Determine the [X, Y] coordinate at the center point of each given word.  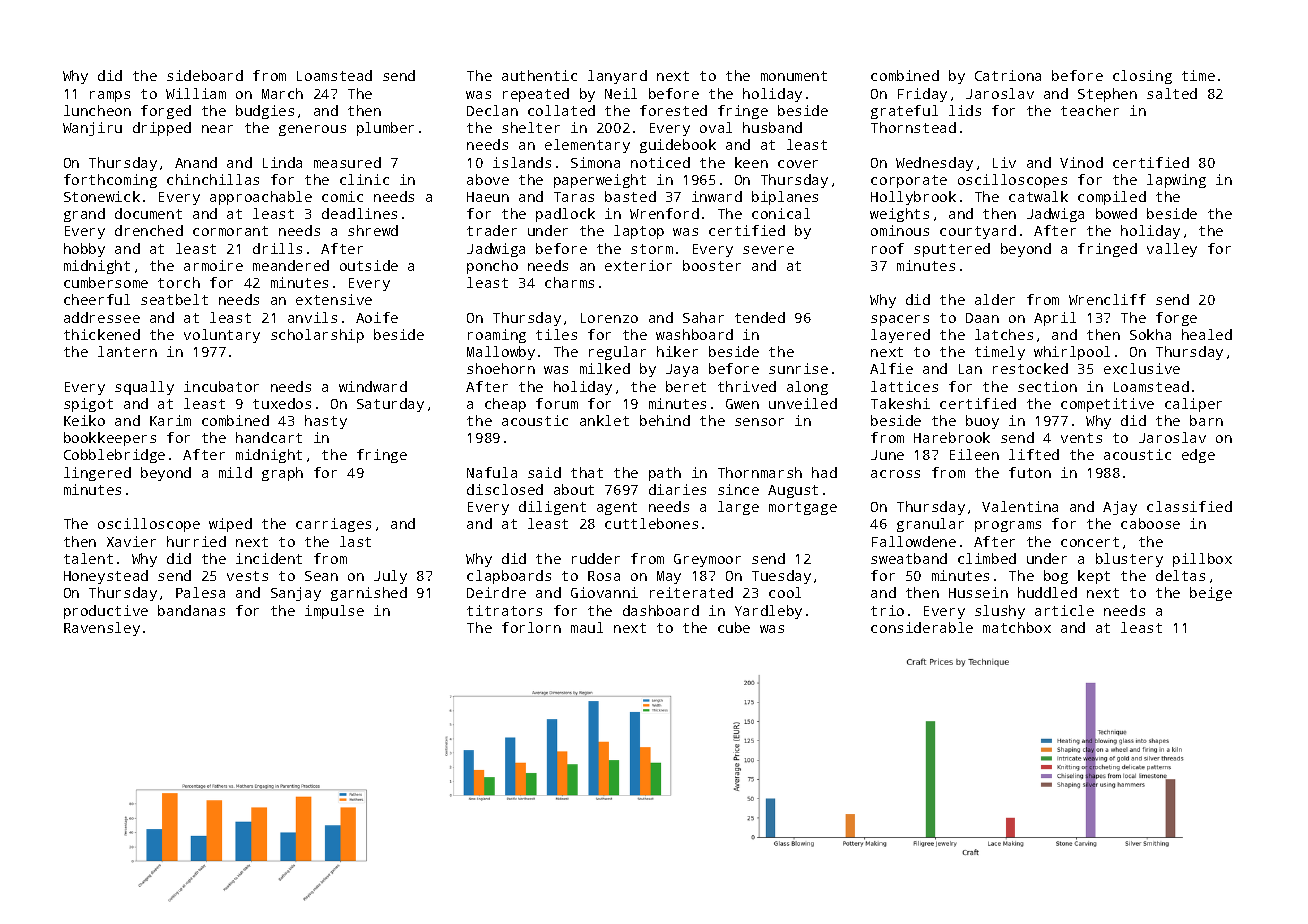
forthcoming [110, 181]
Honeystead [106, 577]
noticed [660, 162]
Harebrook [952, 437]
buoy [982, 422]
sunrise [798, 368]
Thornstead [913, 127]
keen [751, 162]
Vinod [1081, 162]
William [196, 93]
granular [930, 525]
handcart [269, 437]
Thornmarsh [760, 472]
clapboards [509, 577]
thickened [102, 334]
